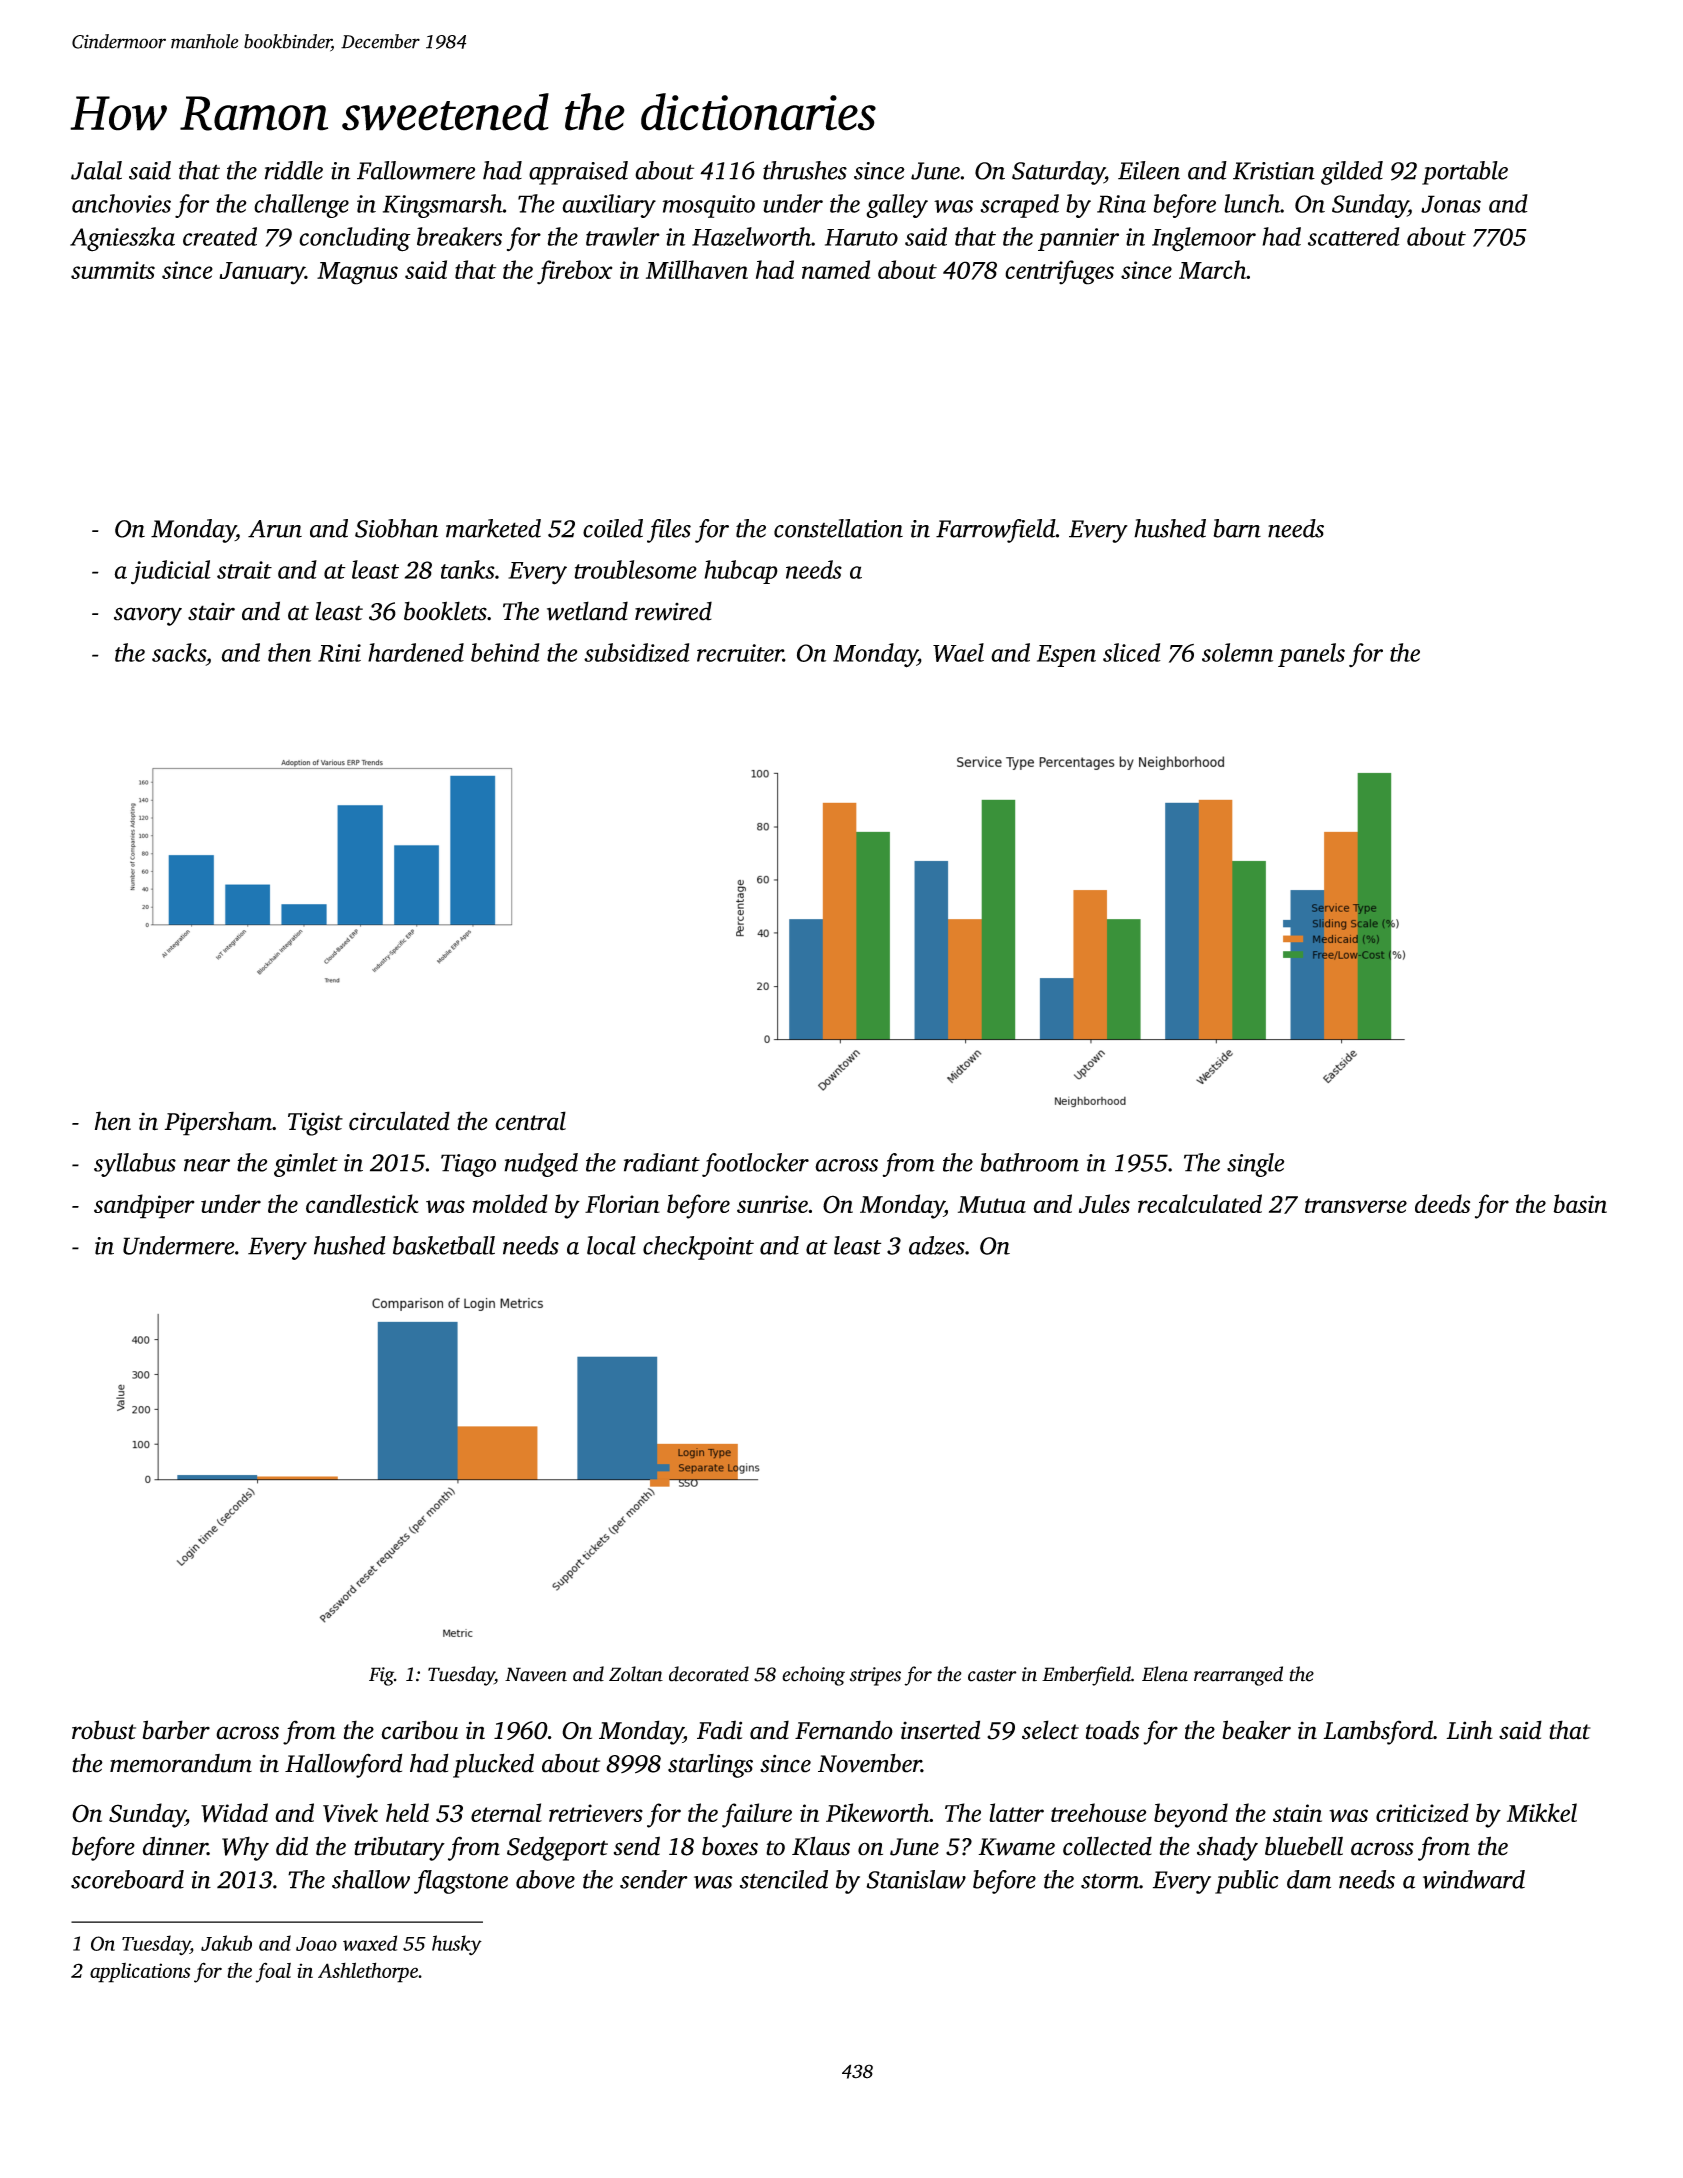 The height and width of the page is (2178, 1683). What do you see at coordinates (368, 1972) in the page?
I see `Ashlethorpe` at bounding box center [368, 1972].
